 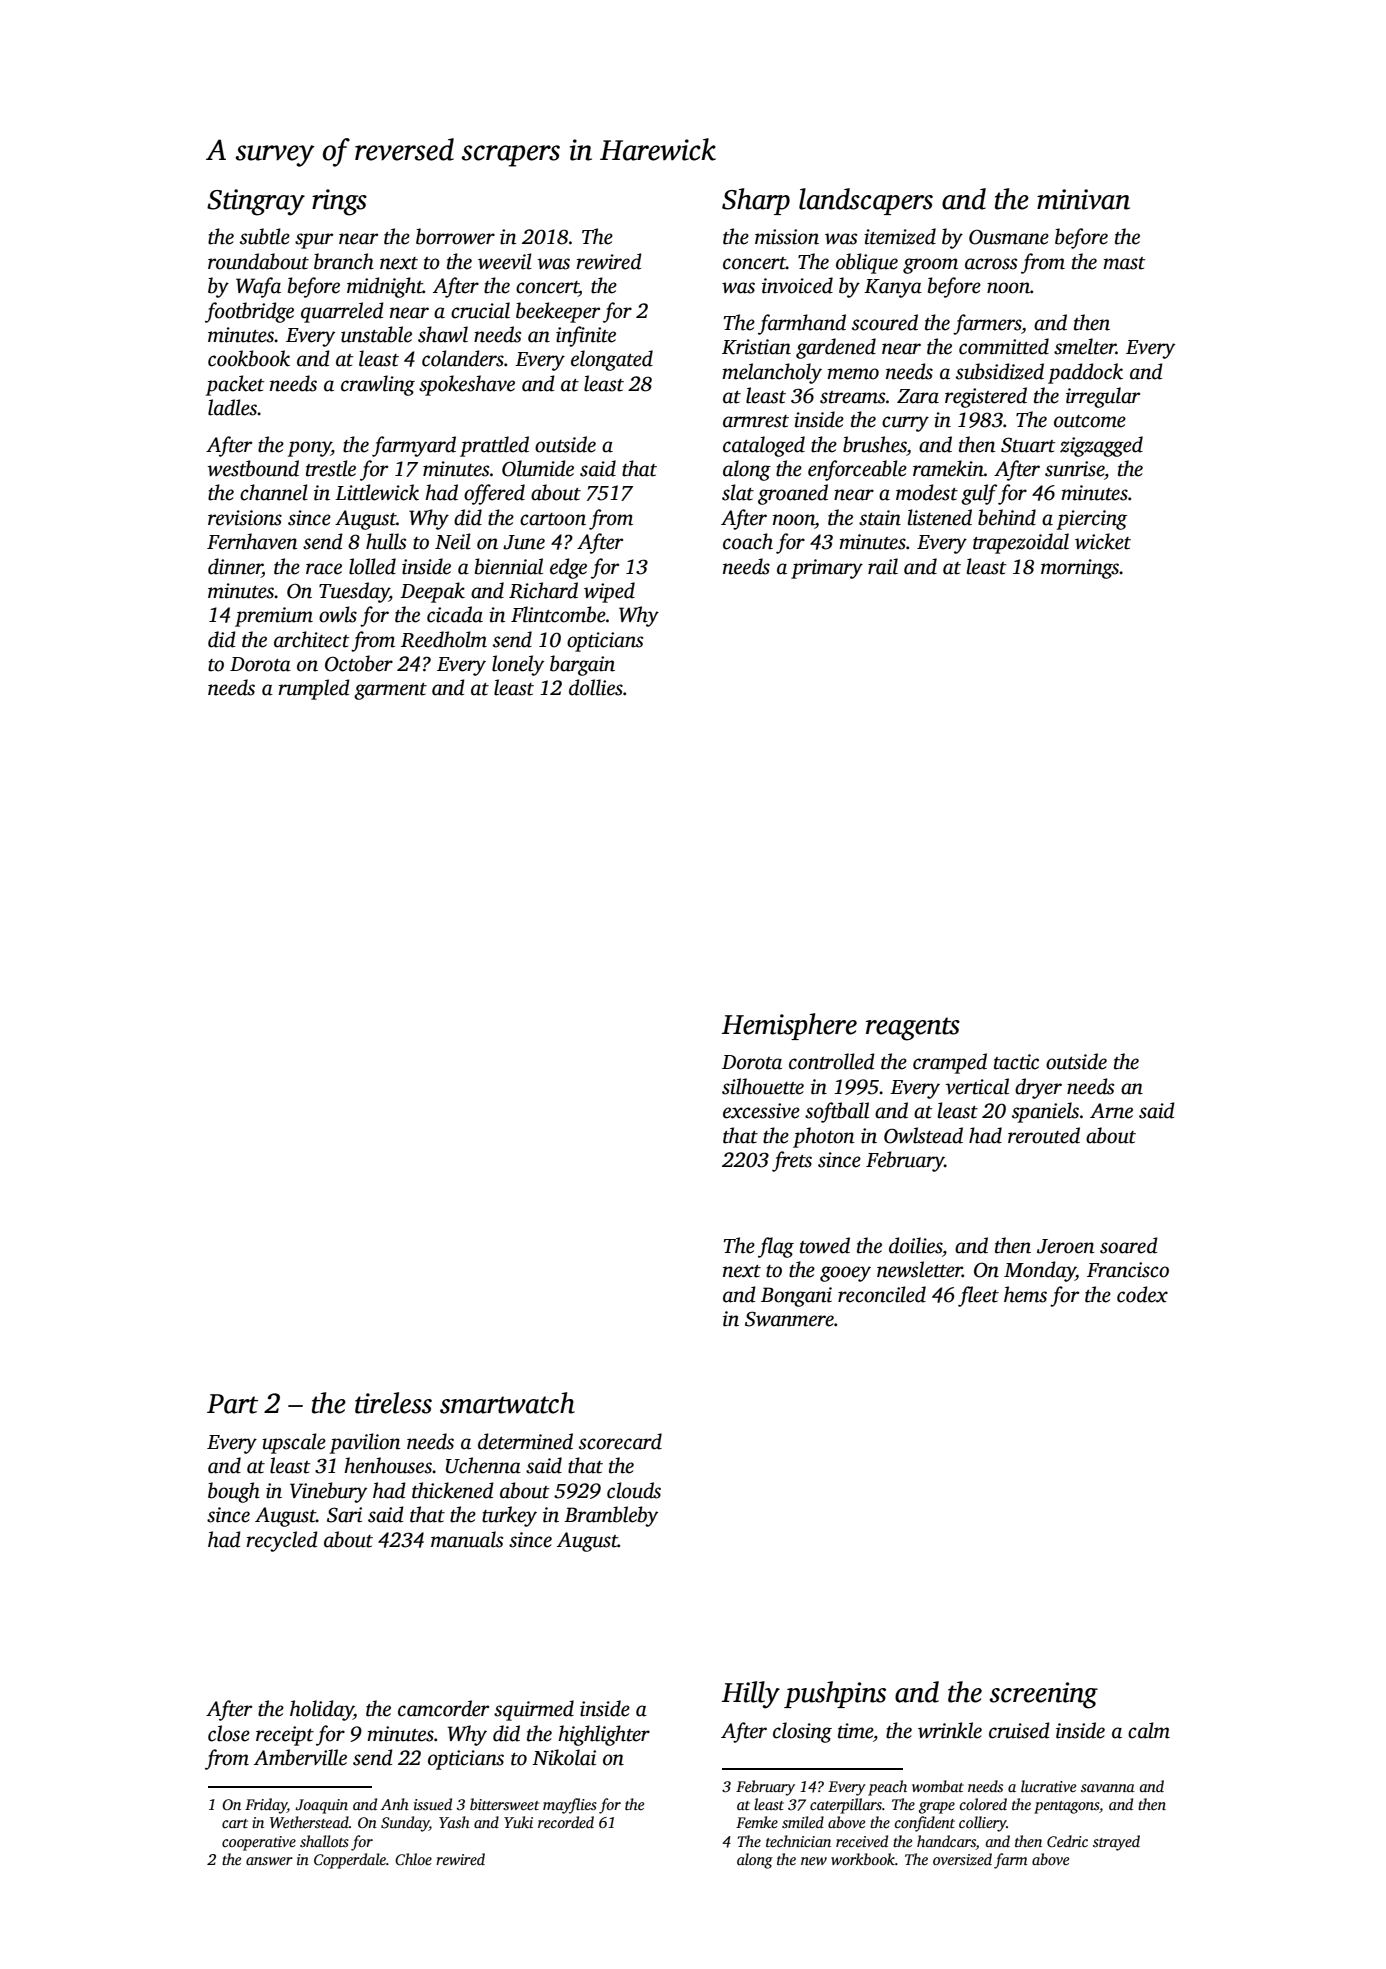 I want to click on smartwatch, so click(x=507, y=1403).
